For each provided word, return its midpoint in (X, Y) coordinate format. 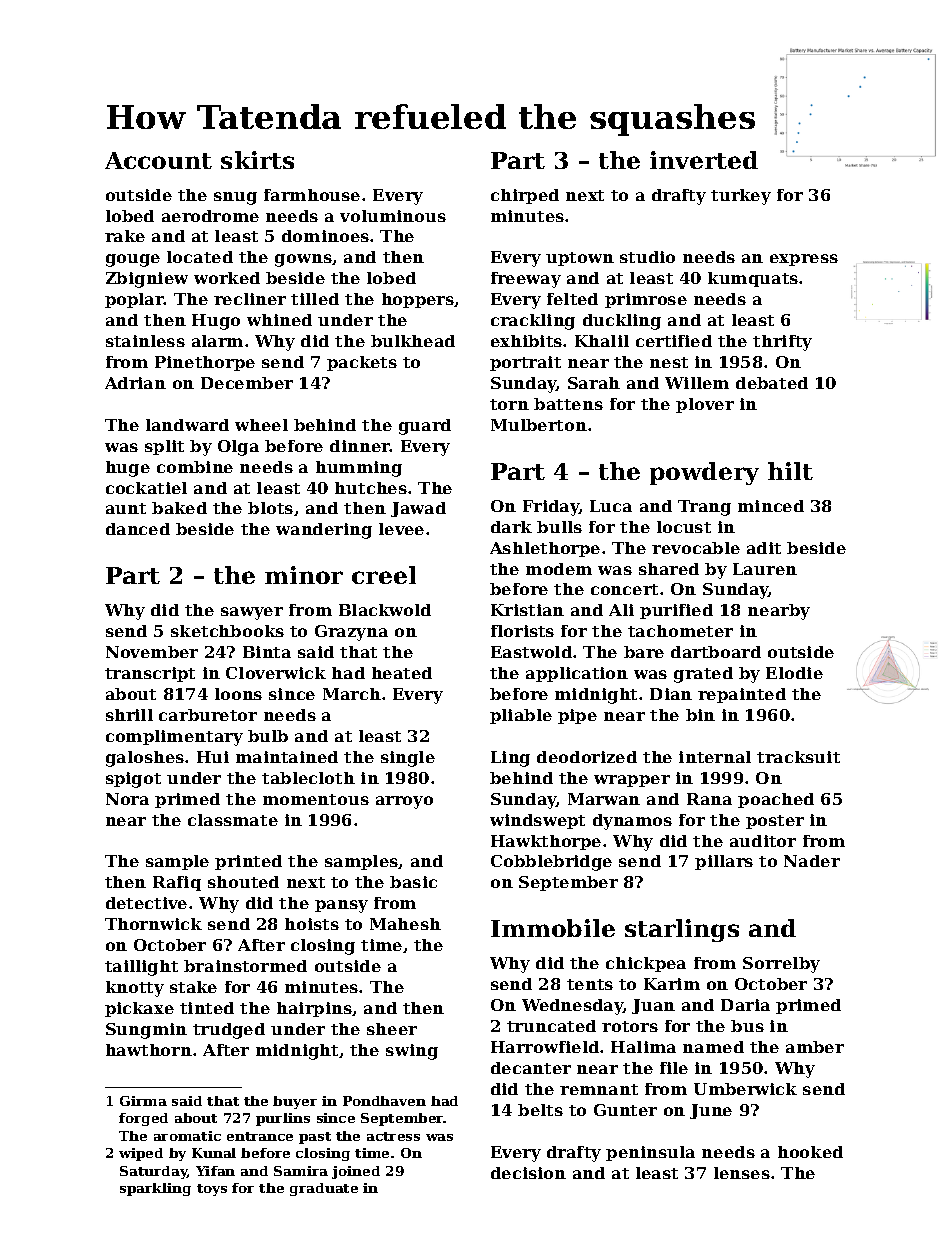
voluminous (393, 216)
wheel (261, 425)
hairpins (314, 1009)
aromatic (187, 1136)
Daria (745, 1005)
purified (676, 611)
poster (775, 822)
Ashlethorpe (545, 549)
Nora (127, 799)
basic (413, 882)
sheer (392, 1029)
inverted (704, 160)
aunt (126, 508)
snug (235, 198)
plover (705, 405)
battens (568, 404)
